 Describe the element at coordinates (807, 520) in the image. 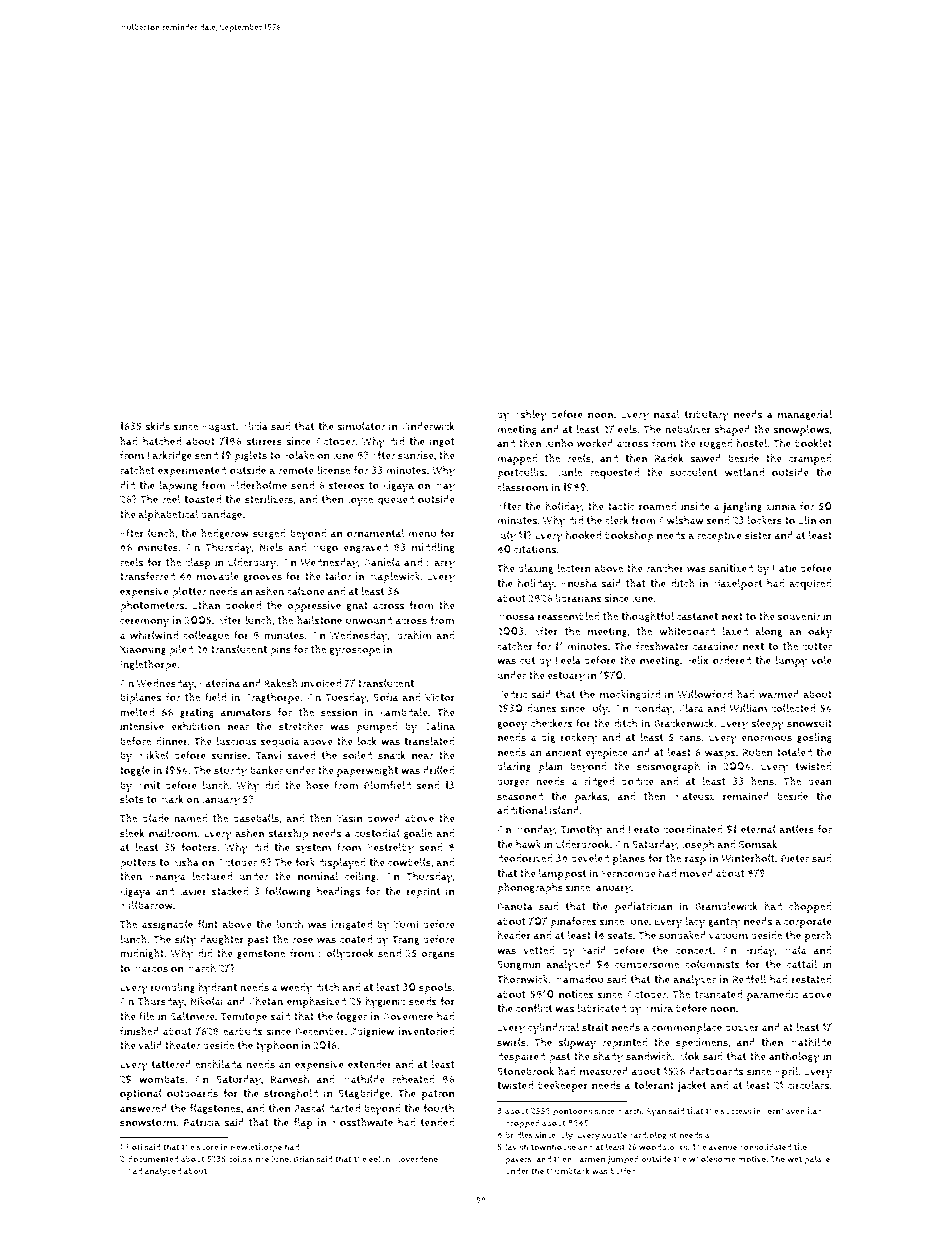

I see `Elin` at that location.
